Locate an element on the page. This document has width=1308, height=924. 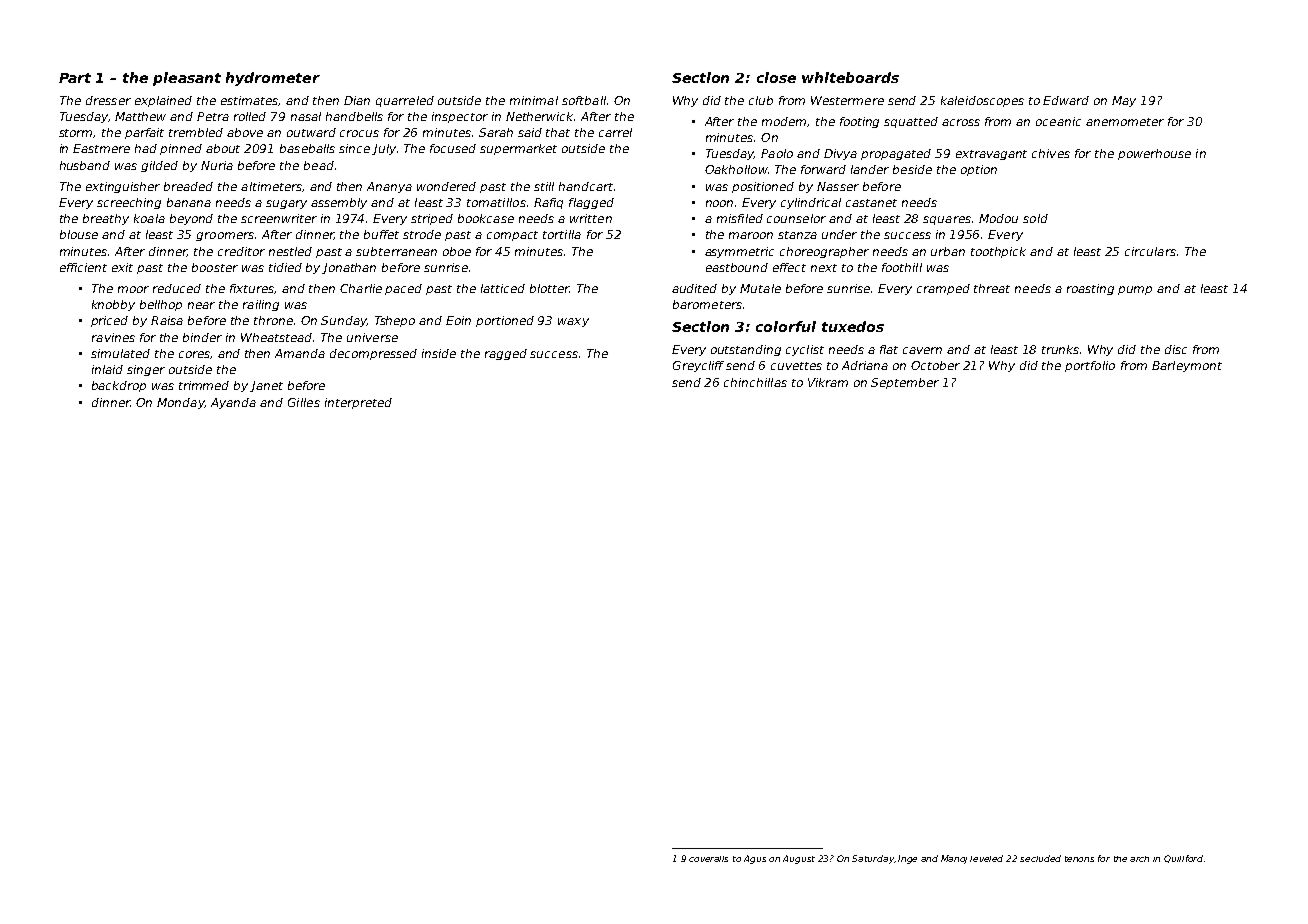
Modou is located at coordinates (998, 218).
